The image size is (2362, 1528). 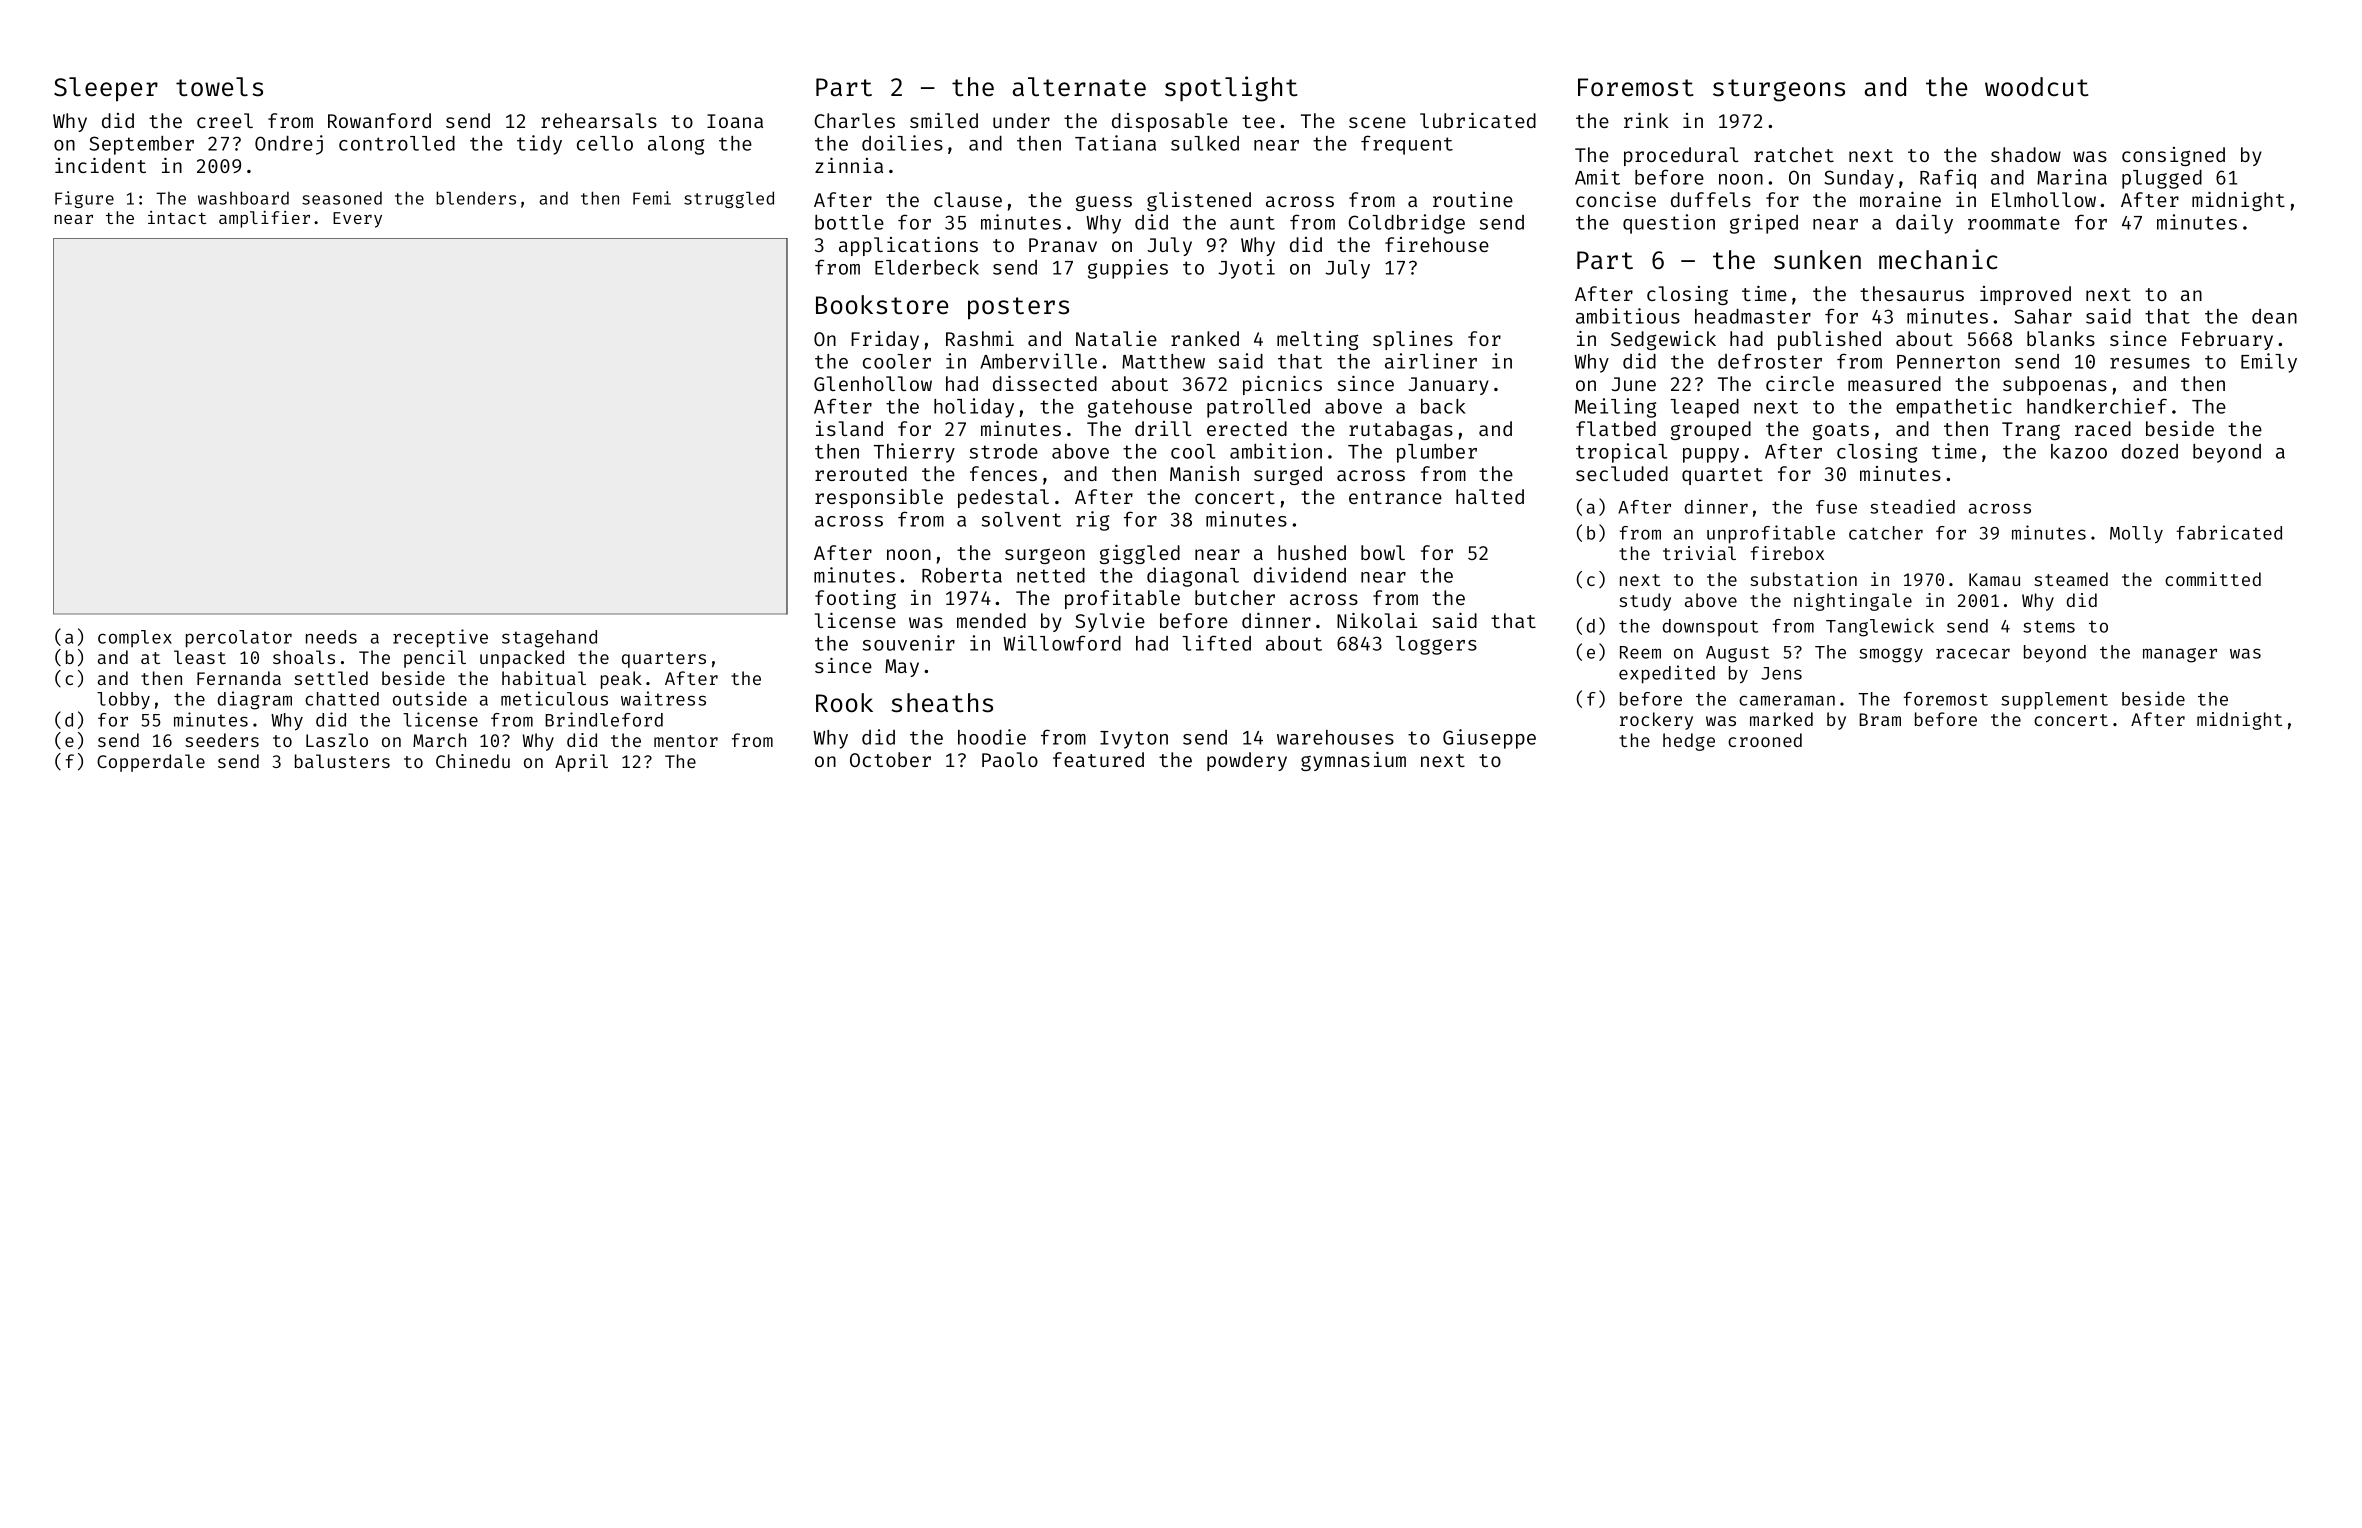 I want to click on rehearsals, so click(x=599, y=120).
